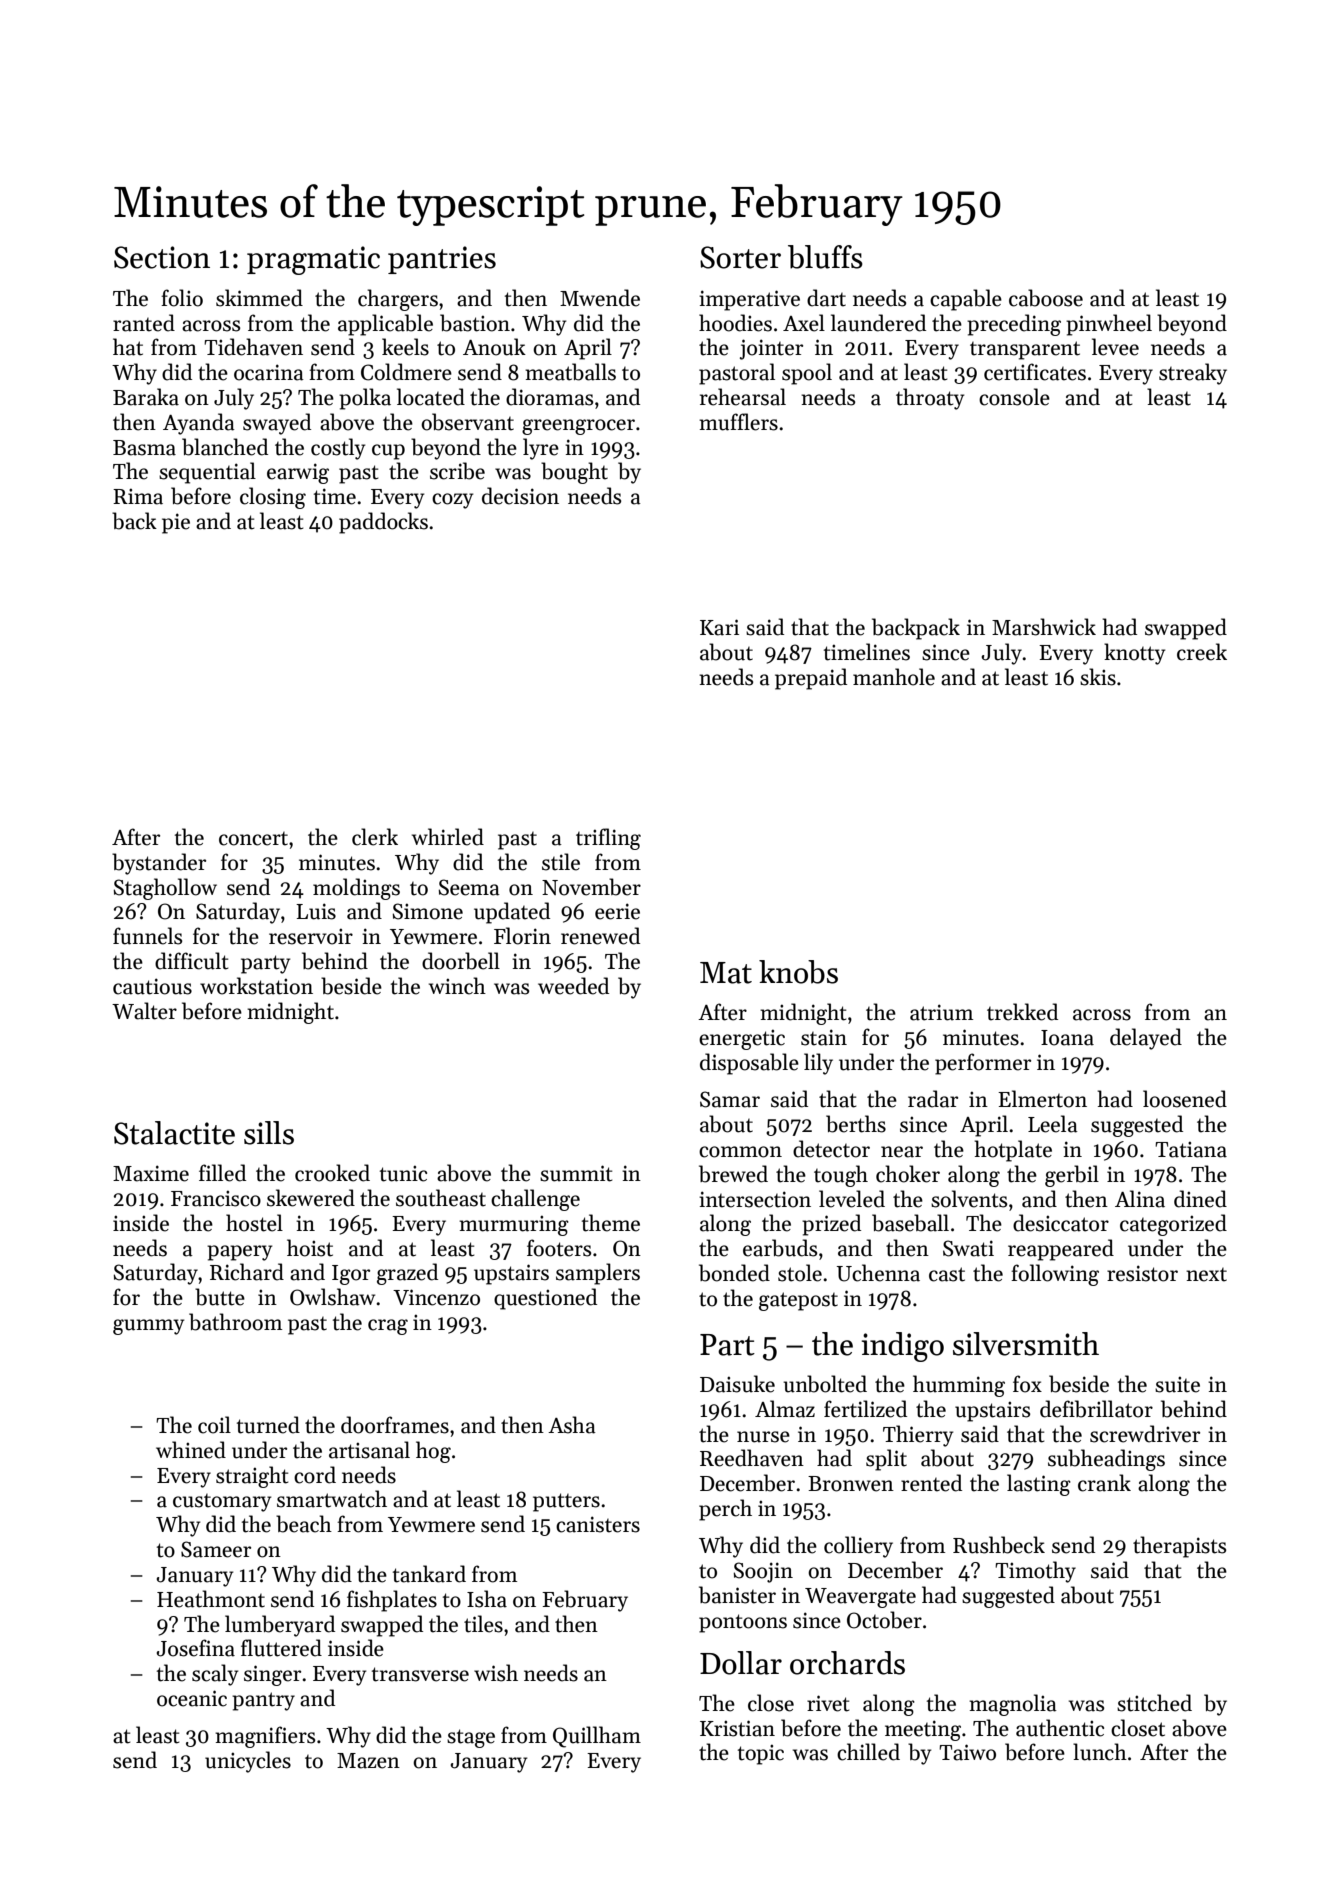 This screenshot has height=1896, width=1340. I want to click on turned, so click(268, 1425).
